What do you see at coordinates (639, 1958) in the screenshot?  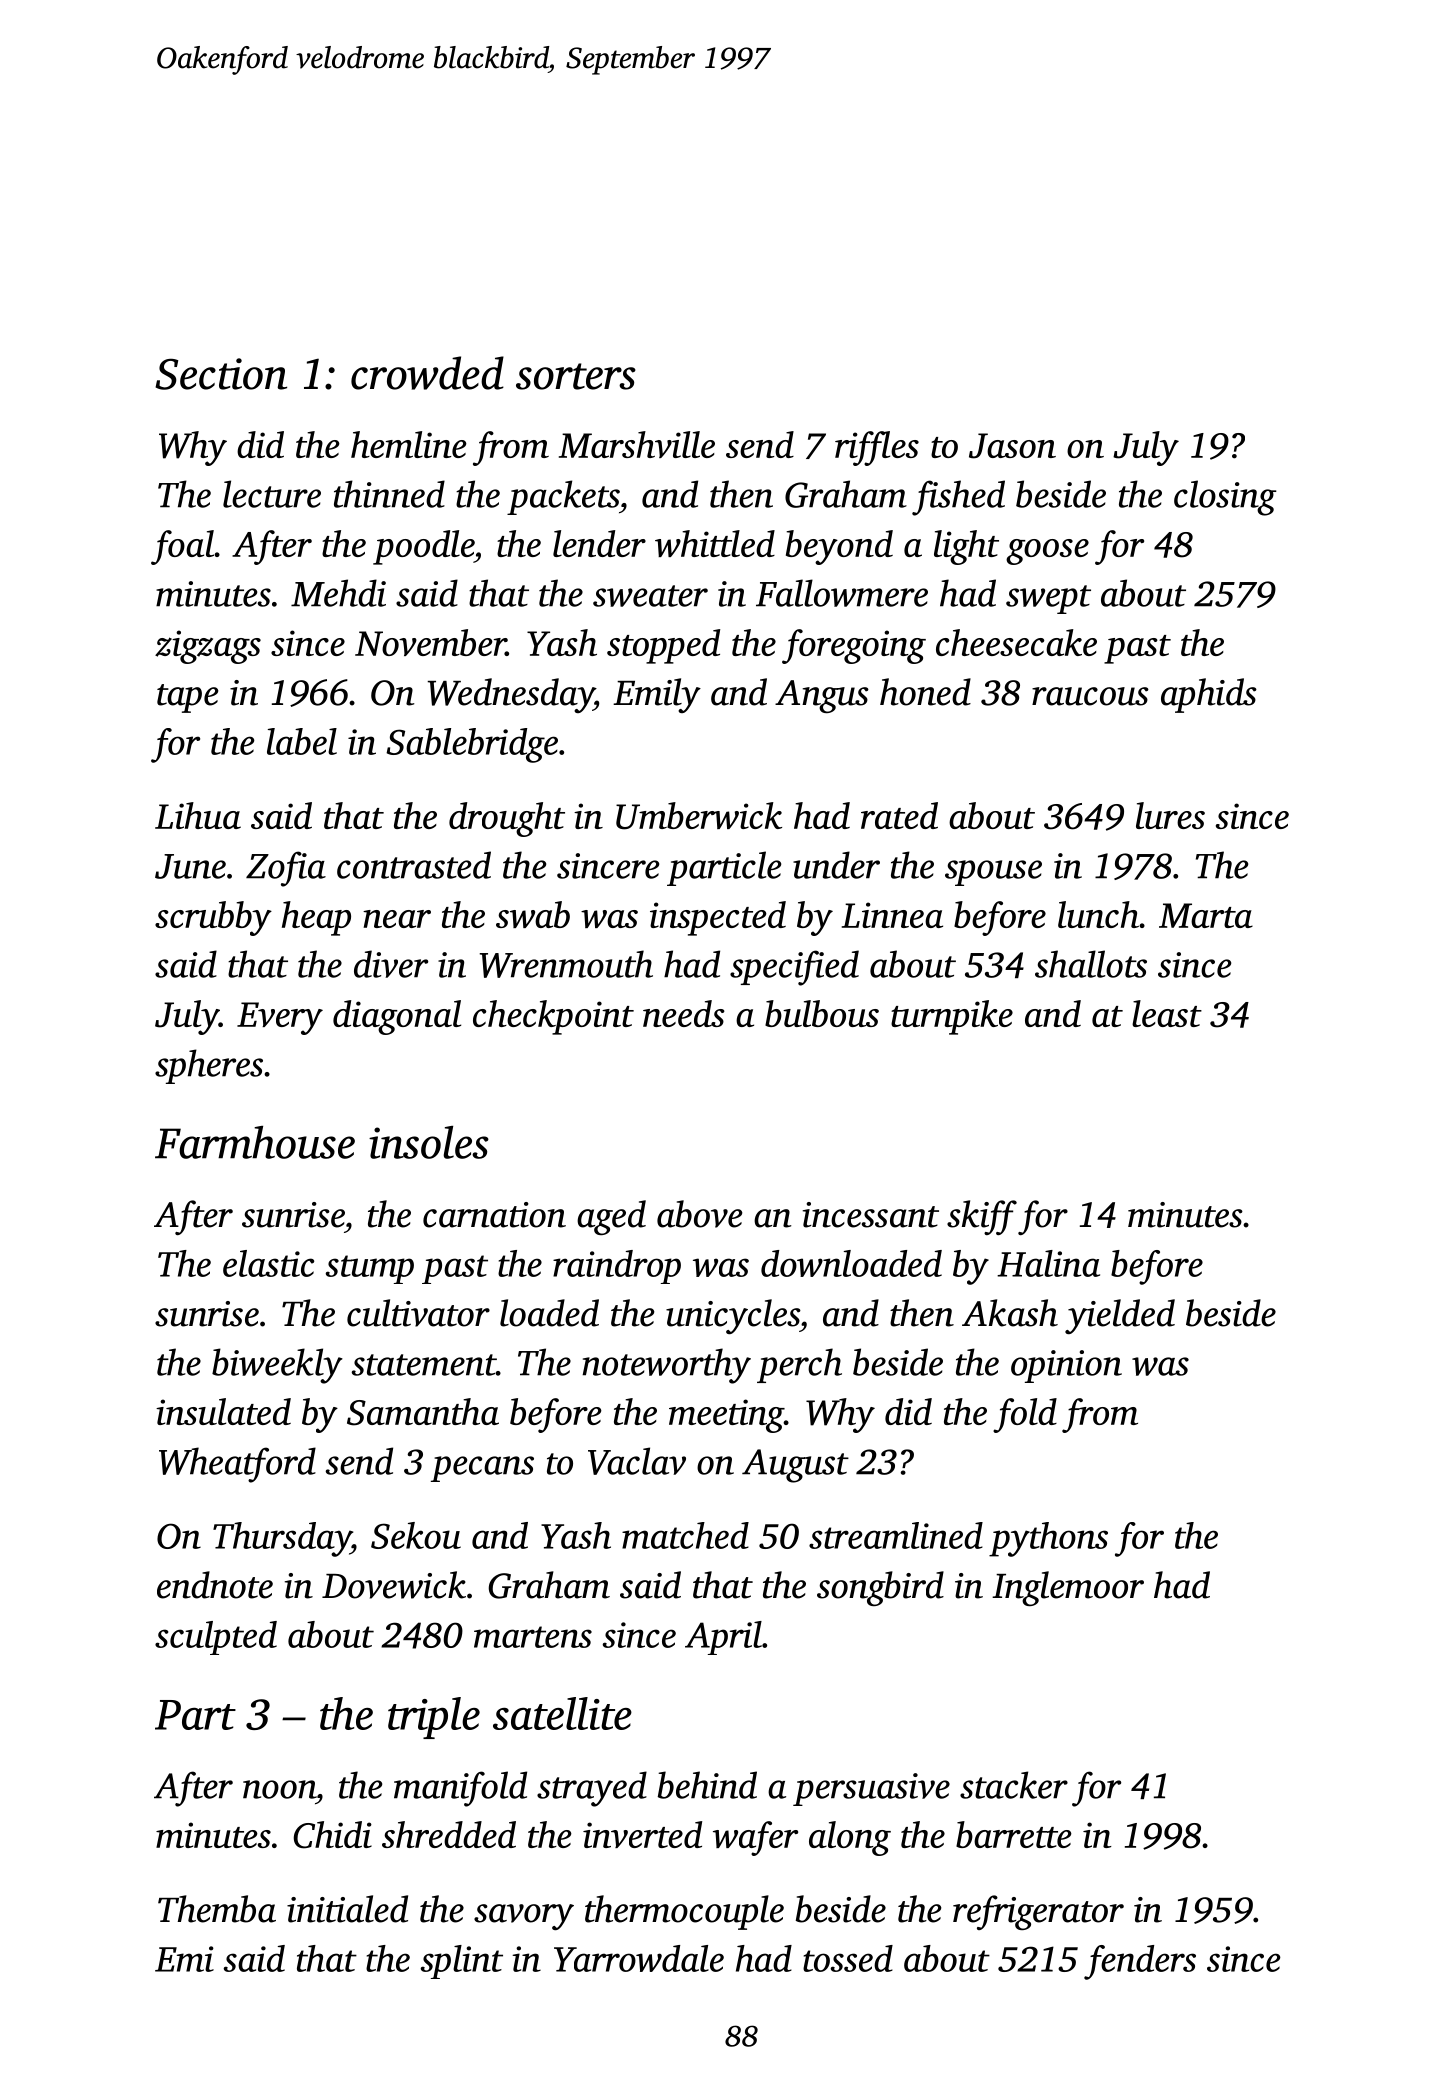 I see `Yarrowdale` at bounding box center [639, 1958].
